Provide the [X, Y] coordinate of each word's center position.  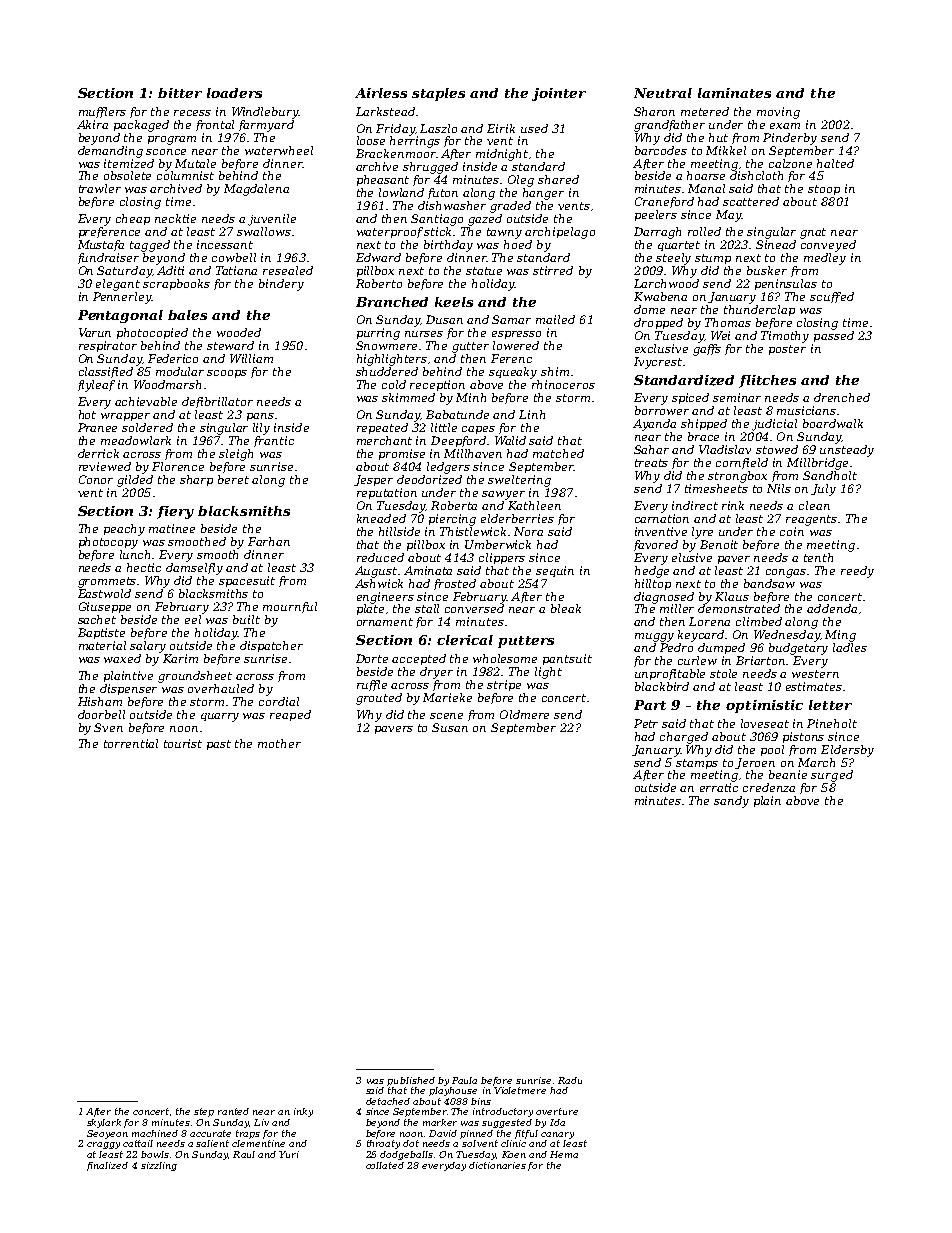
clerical [465, 640]
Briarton [760, 660]
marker [440, 1122]
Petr [646, 723]
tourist [183, 743]
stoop [824, 190]
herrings [415, 142]
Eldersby [847, 751]
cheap [133, 219]
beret [233, 479]
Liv [261, 1122]
